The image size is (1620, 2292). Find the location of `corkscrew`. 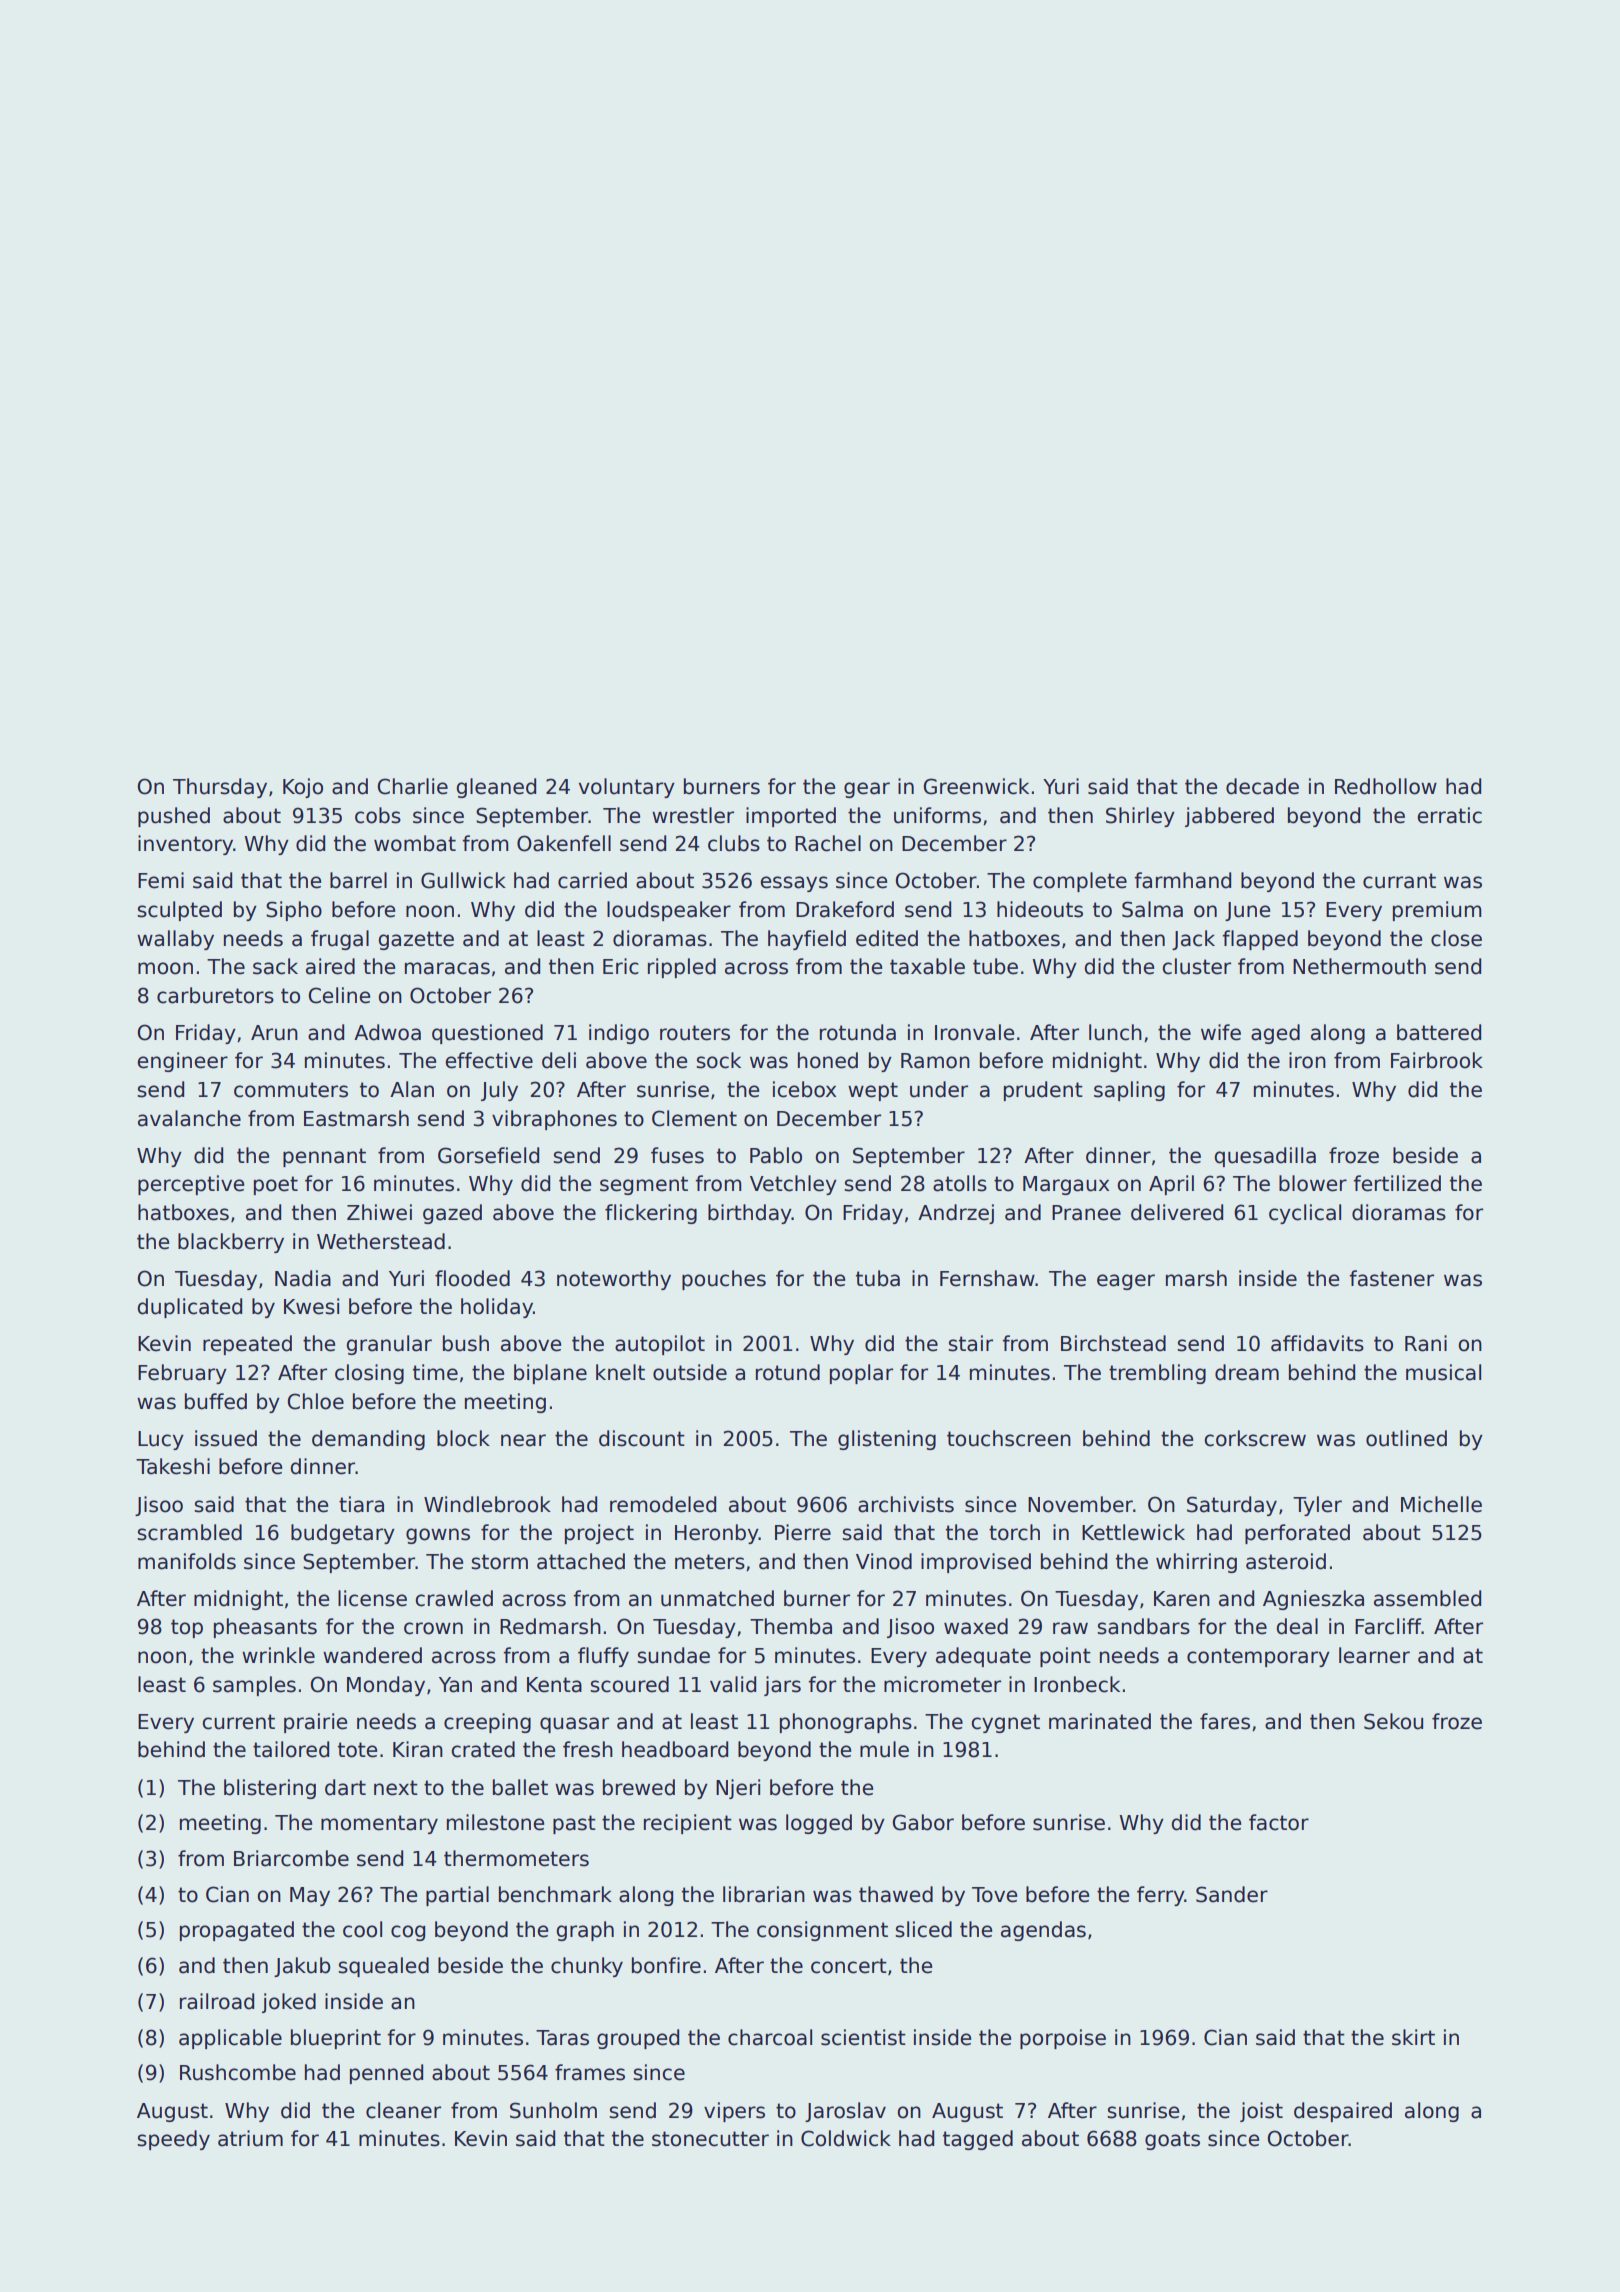

corkscrew is located at coordinates (1255, 1438).
